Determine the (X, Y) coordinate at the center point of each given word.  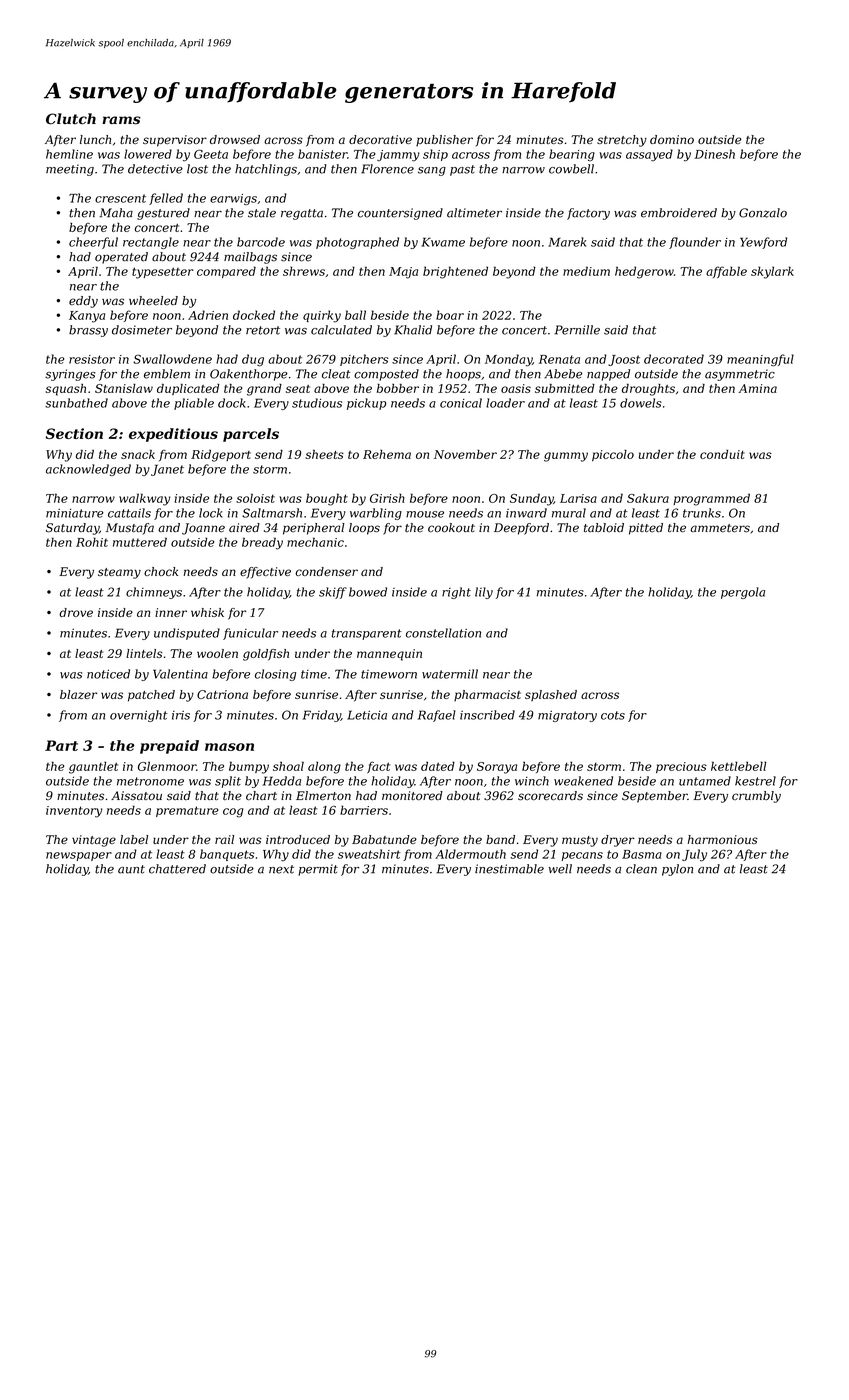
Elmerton (323, 796)
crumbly (756, 797)
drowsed (235, 139)
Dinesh (714, 154)
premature (187, 811)
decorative (380, 139)
